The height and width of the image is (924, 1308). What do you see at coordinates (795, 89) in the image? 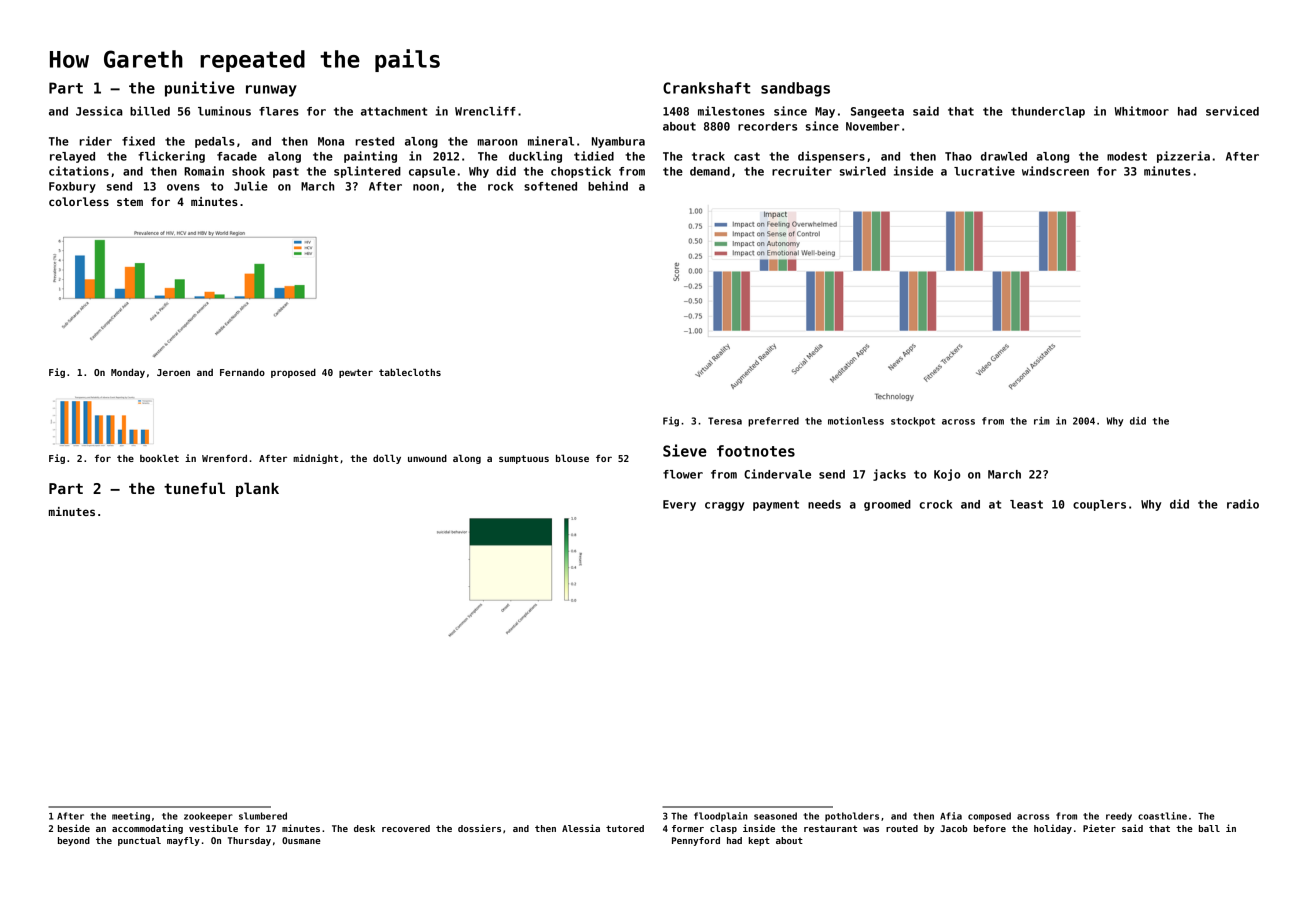
I see `sandbags` at bounding box center [795, 89].
